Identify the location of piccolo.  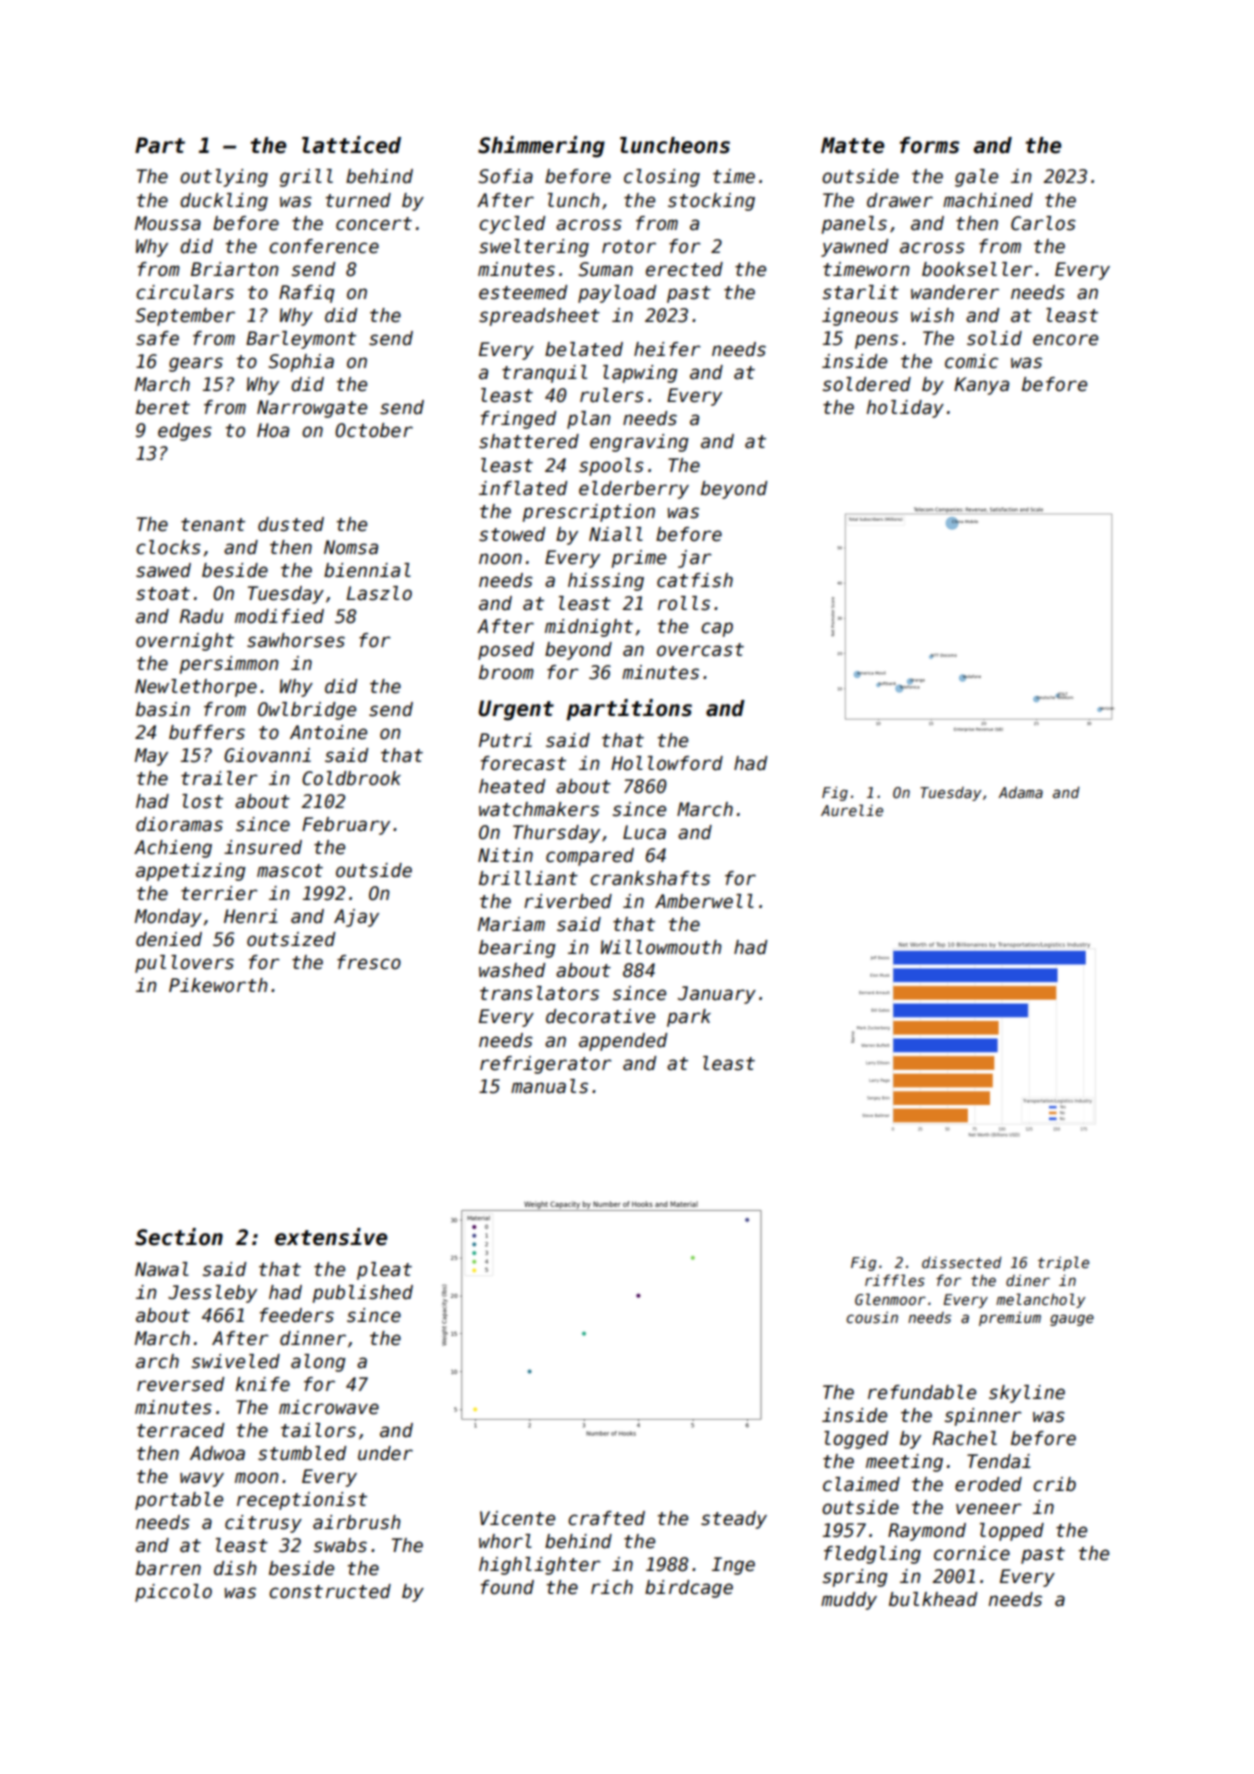
(173, 1593).
